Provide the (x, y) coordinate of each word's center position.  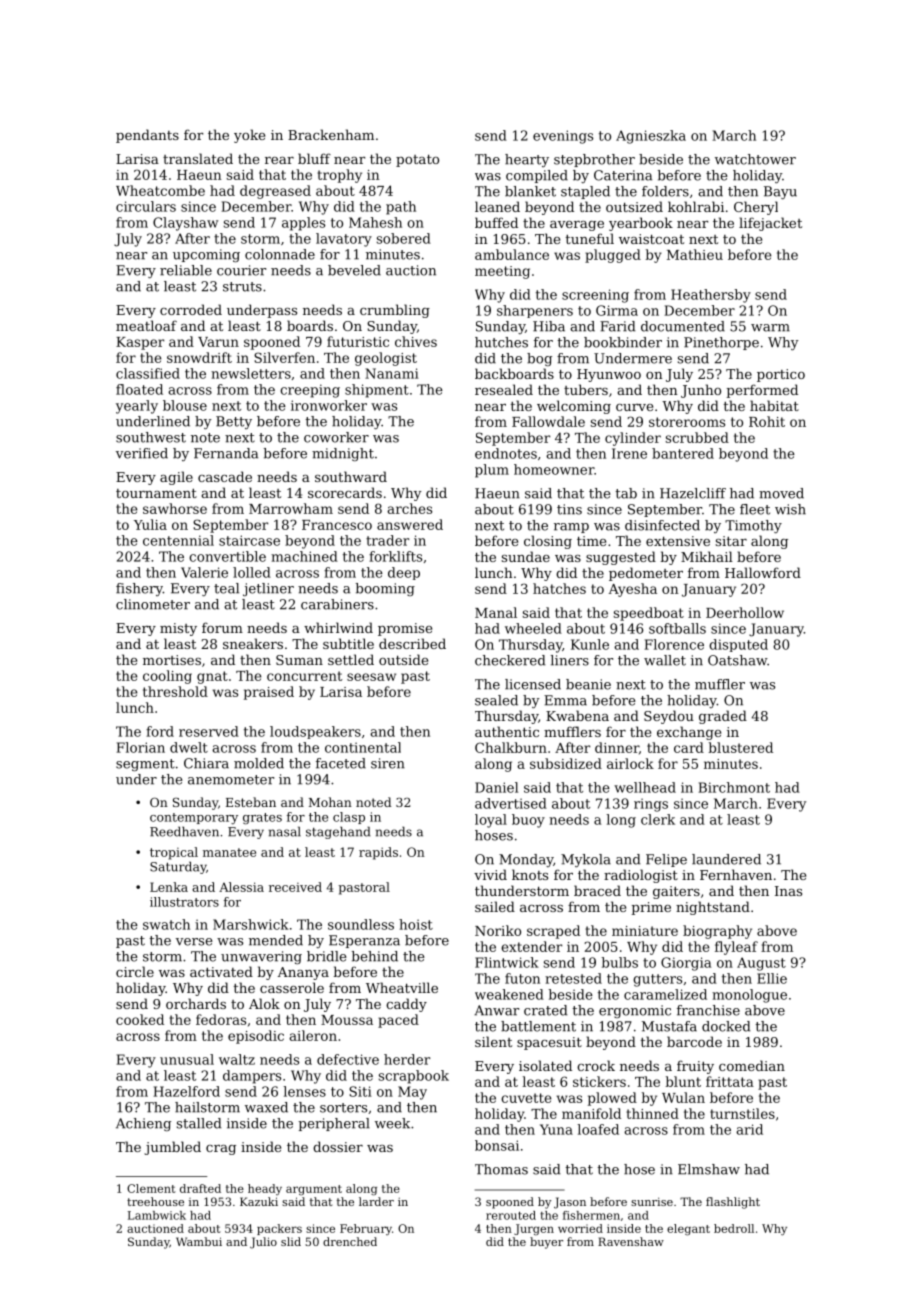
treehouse (155, 1201)
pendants (147, 136)
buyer (546, 1243)
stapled (585, 192)
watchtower (755, 159)
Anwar (496, 1010)
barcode (694, 1041)
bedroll (734, 1228)
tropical (174, 853)
